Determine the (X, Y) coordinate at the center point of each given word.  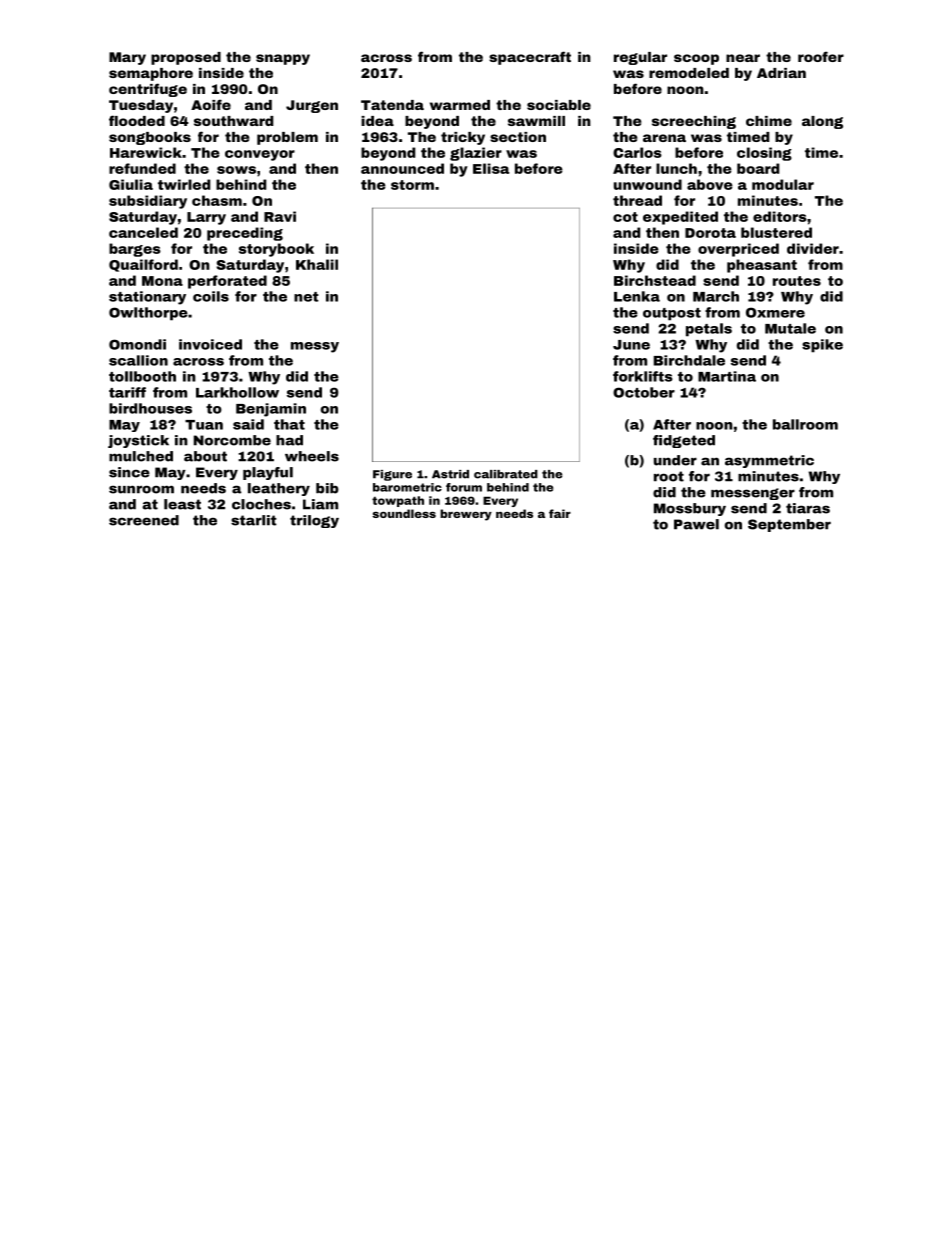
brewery (466, 515)
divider (813, 248)
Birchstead (655, 280)
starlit (254, 520)
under (675, 460)
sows (236, 170)
